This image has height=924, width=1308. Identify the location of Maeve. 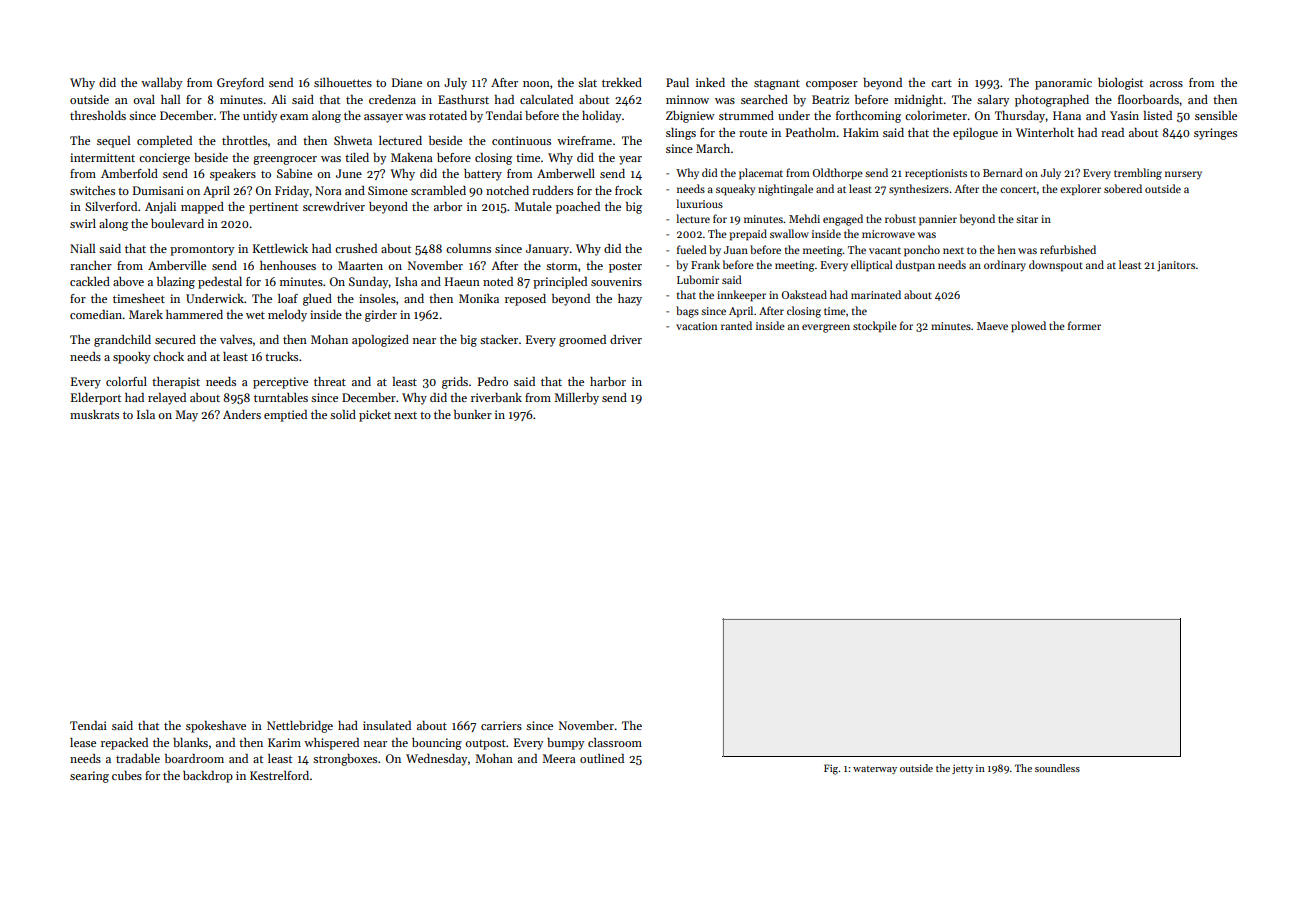
(992, 326).
